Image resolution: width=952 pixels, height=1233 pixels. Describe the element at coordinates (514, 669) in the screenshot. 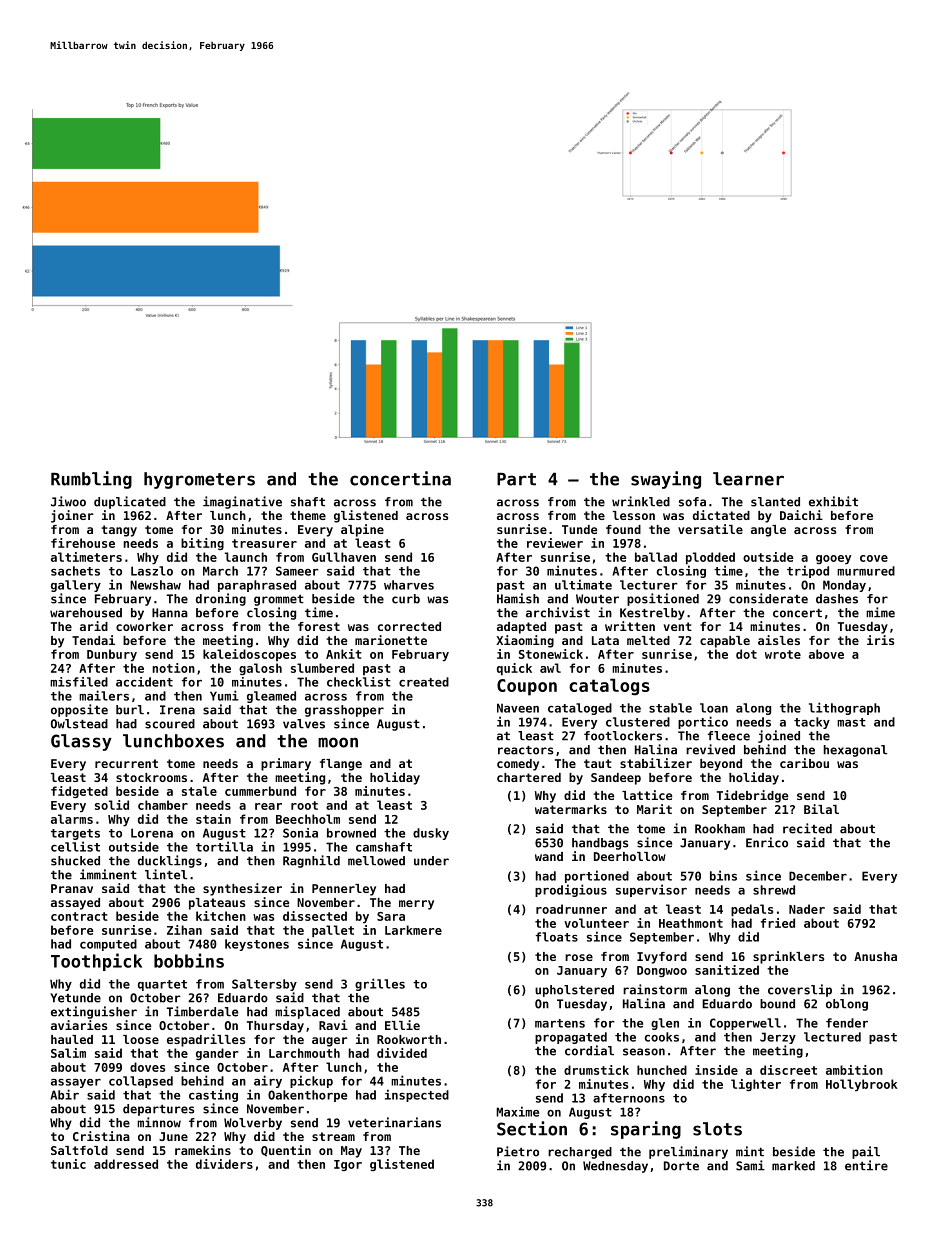

I see `quick` at that location.
